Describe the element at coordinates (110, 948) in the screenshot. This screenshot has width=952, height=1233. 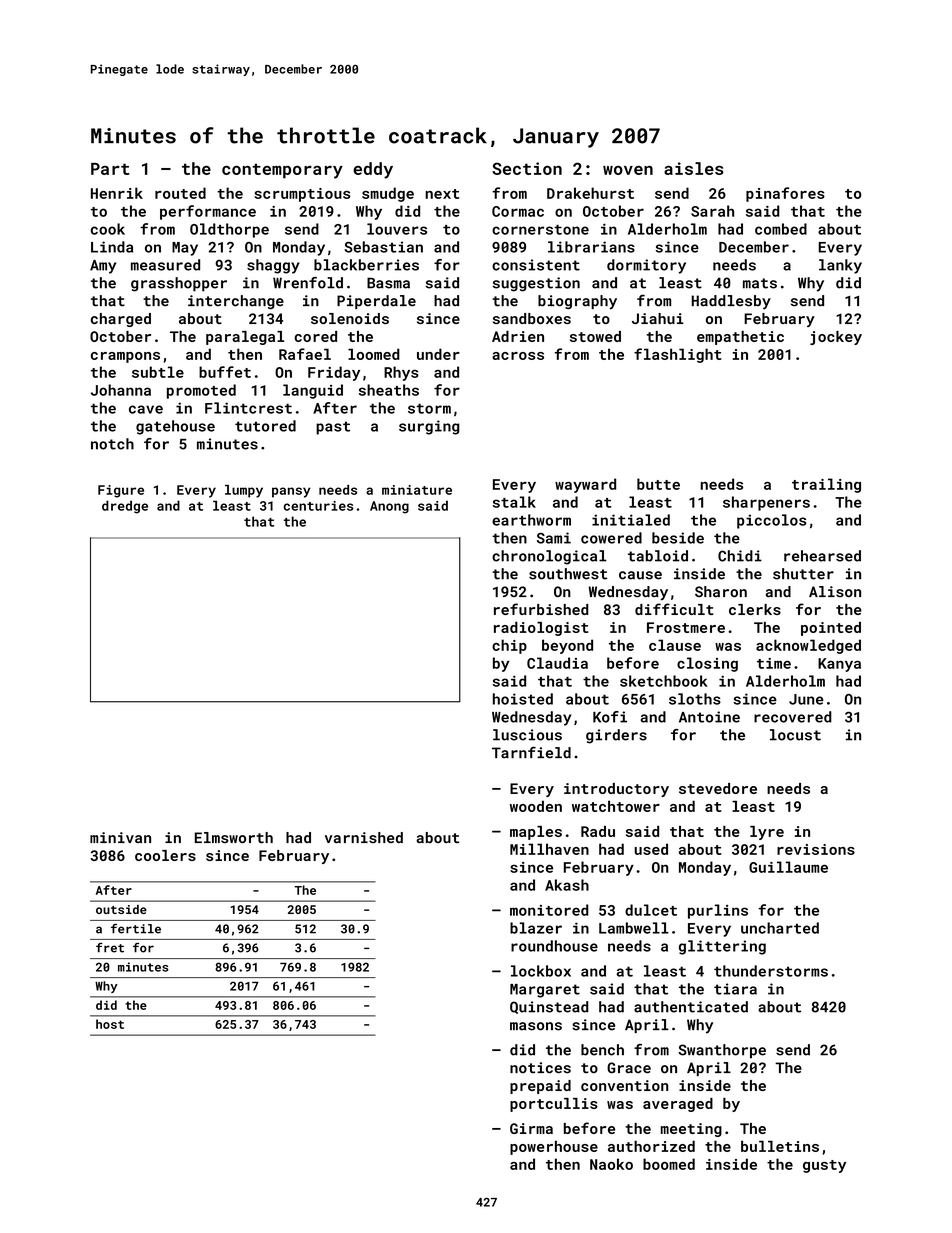
I see `fret` at that location.
